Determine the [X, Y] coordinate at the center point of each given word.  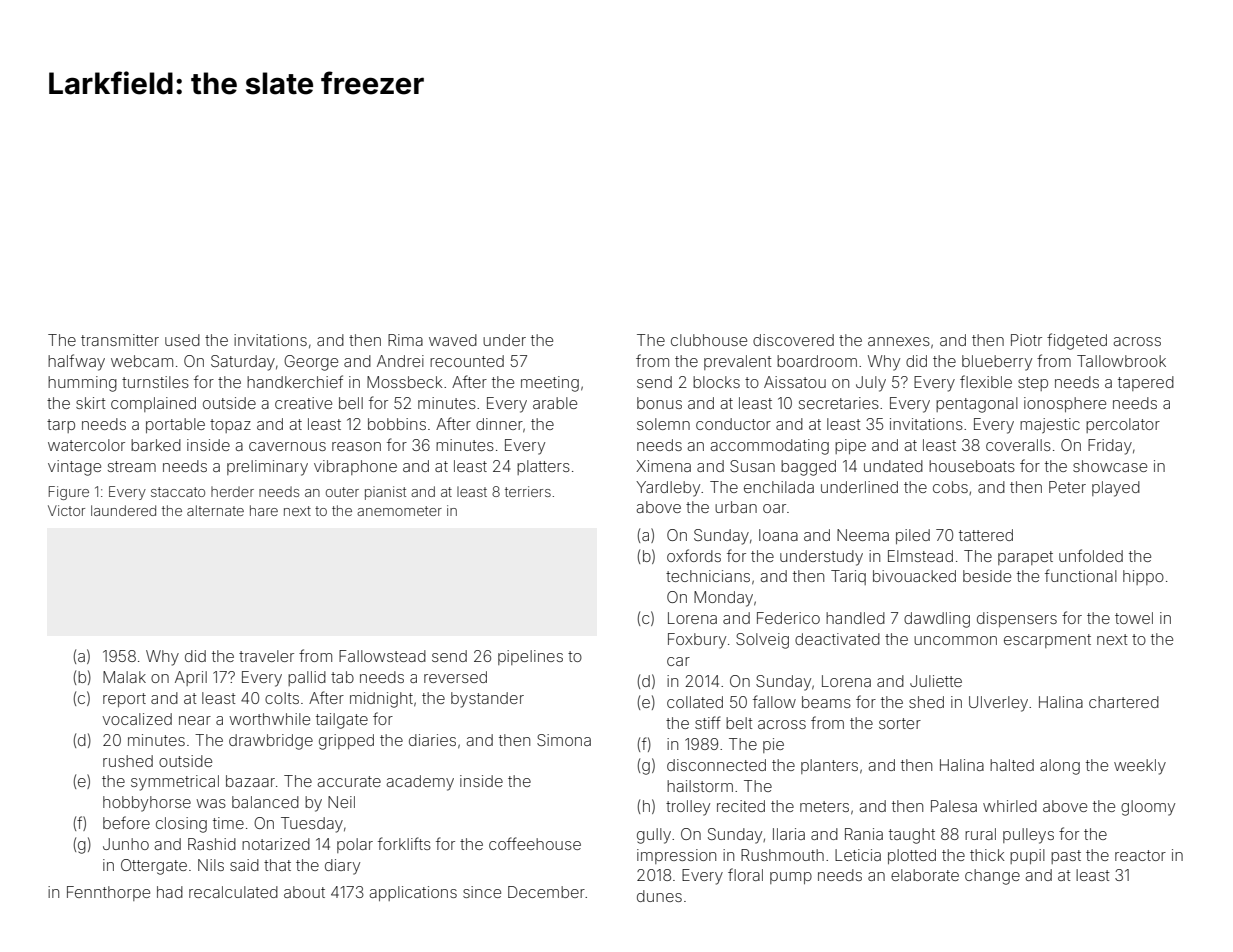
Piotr [1026, 340]
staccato [178, 492]
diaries [432, 740]
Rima [405, 340]
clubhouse [709, 340]
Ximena [663, 466]
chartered [1124, 702]
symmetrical [175, 783]
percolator [1123, 425]
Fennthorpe [108, 893]
